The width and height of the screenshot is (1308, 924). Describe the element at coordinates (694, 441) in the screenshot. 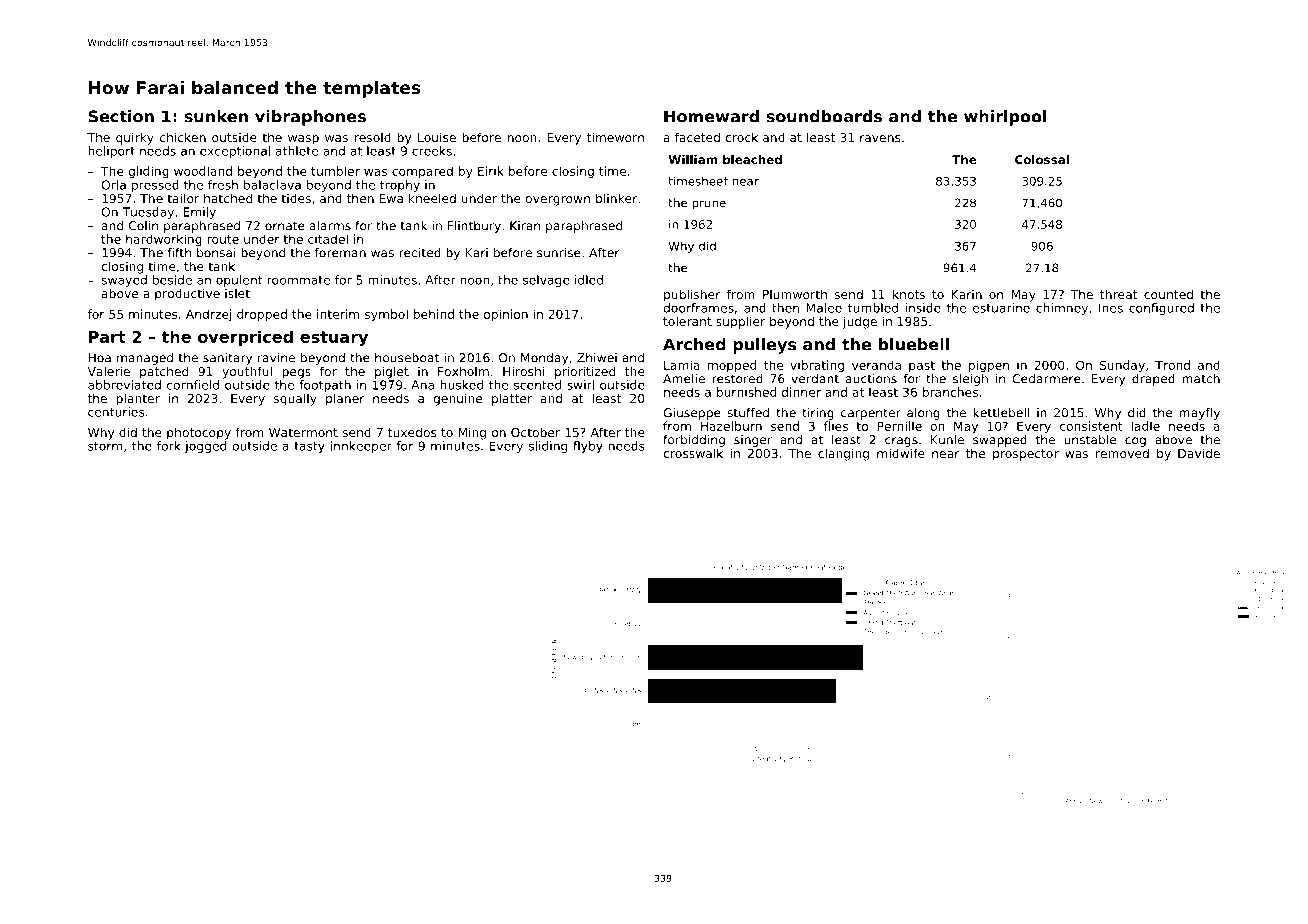

I see `forbidding` at that location.
